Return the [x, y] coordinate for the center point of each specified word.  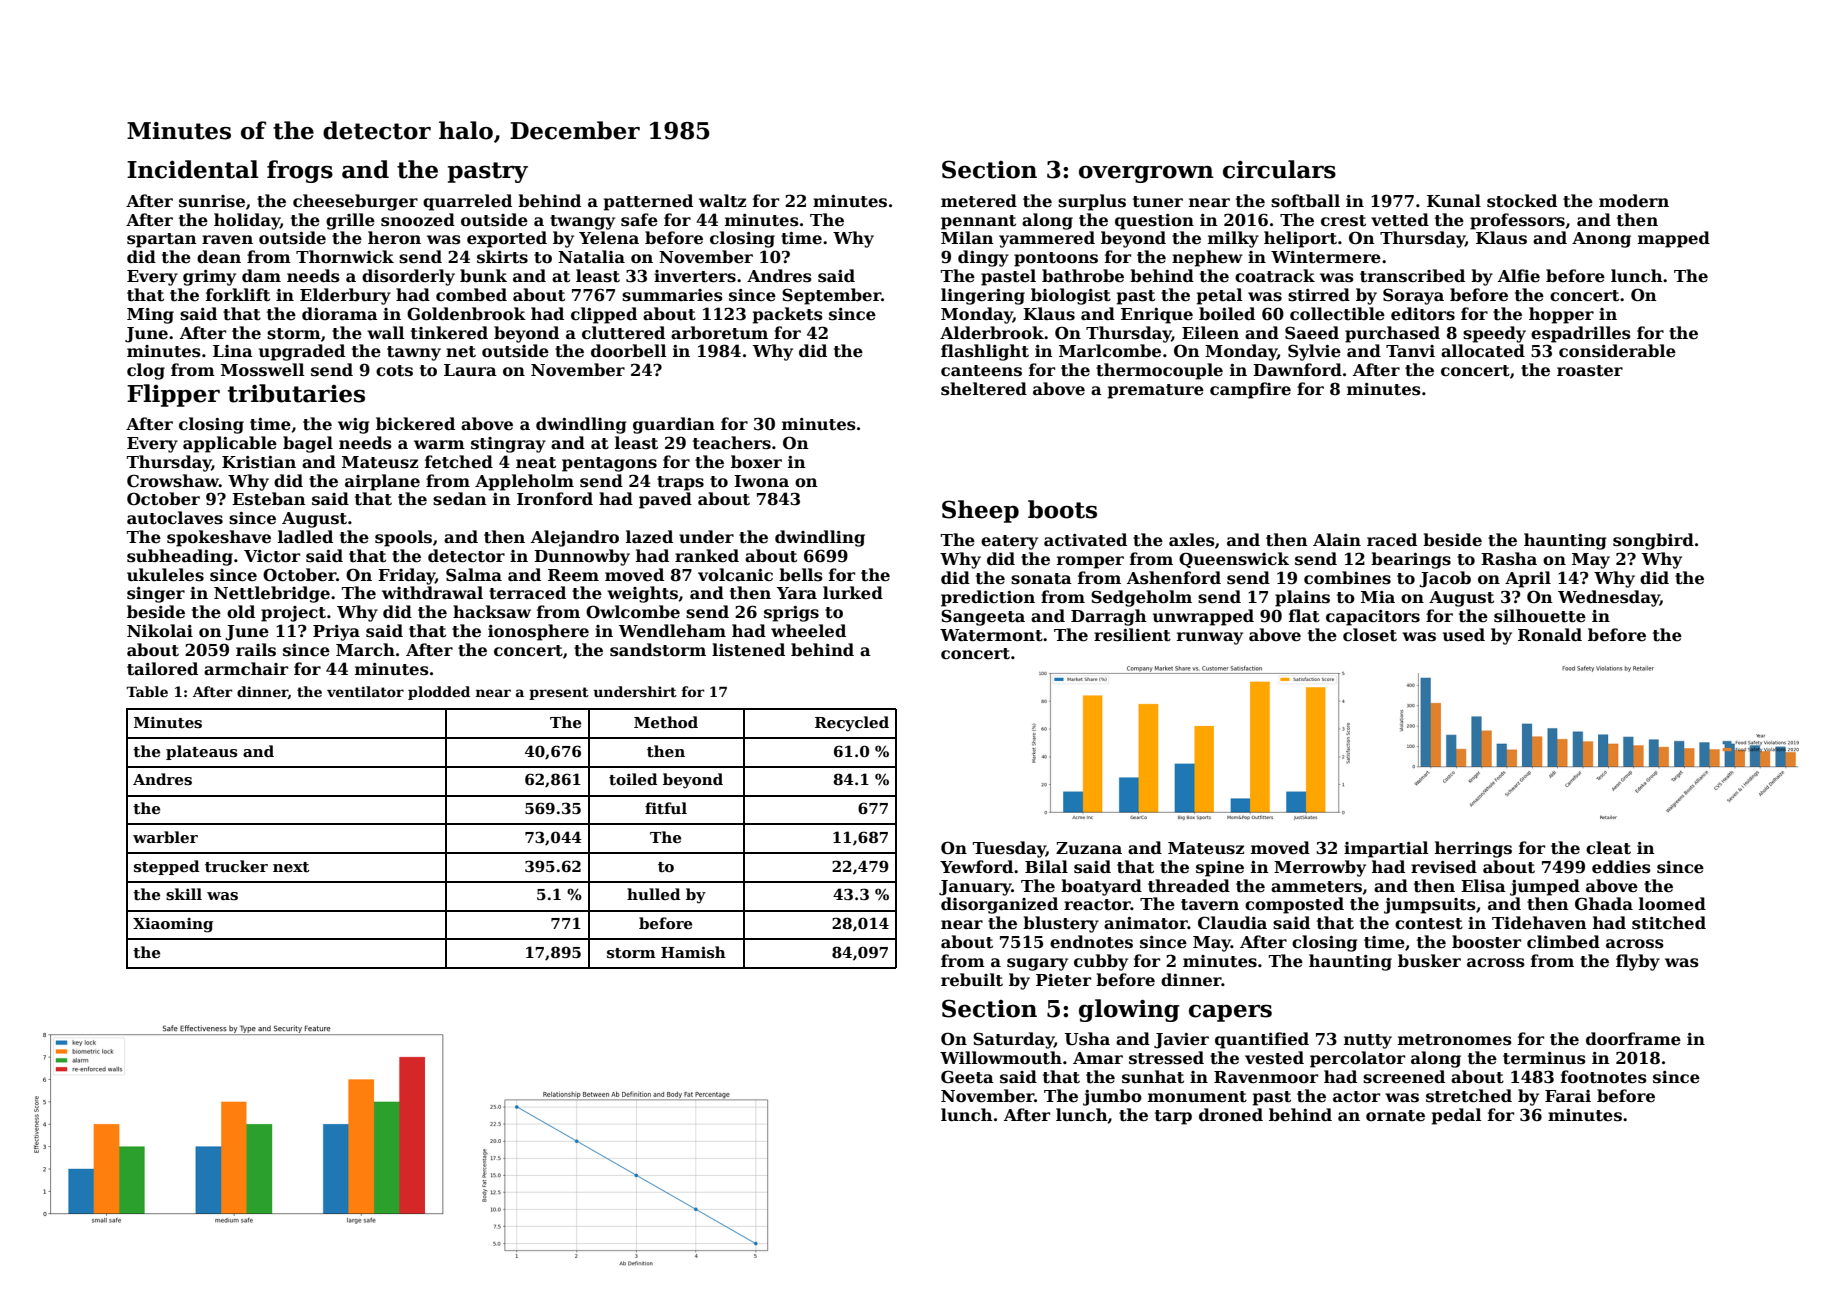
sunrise [212, 201]
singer [156, 595]
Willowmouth [1001, 1058]
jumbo [1112, 1097]
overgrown [1146, 174]
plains [1302, 598]
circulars [1279, 169]
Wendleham [672, 631]
